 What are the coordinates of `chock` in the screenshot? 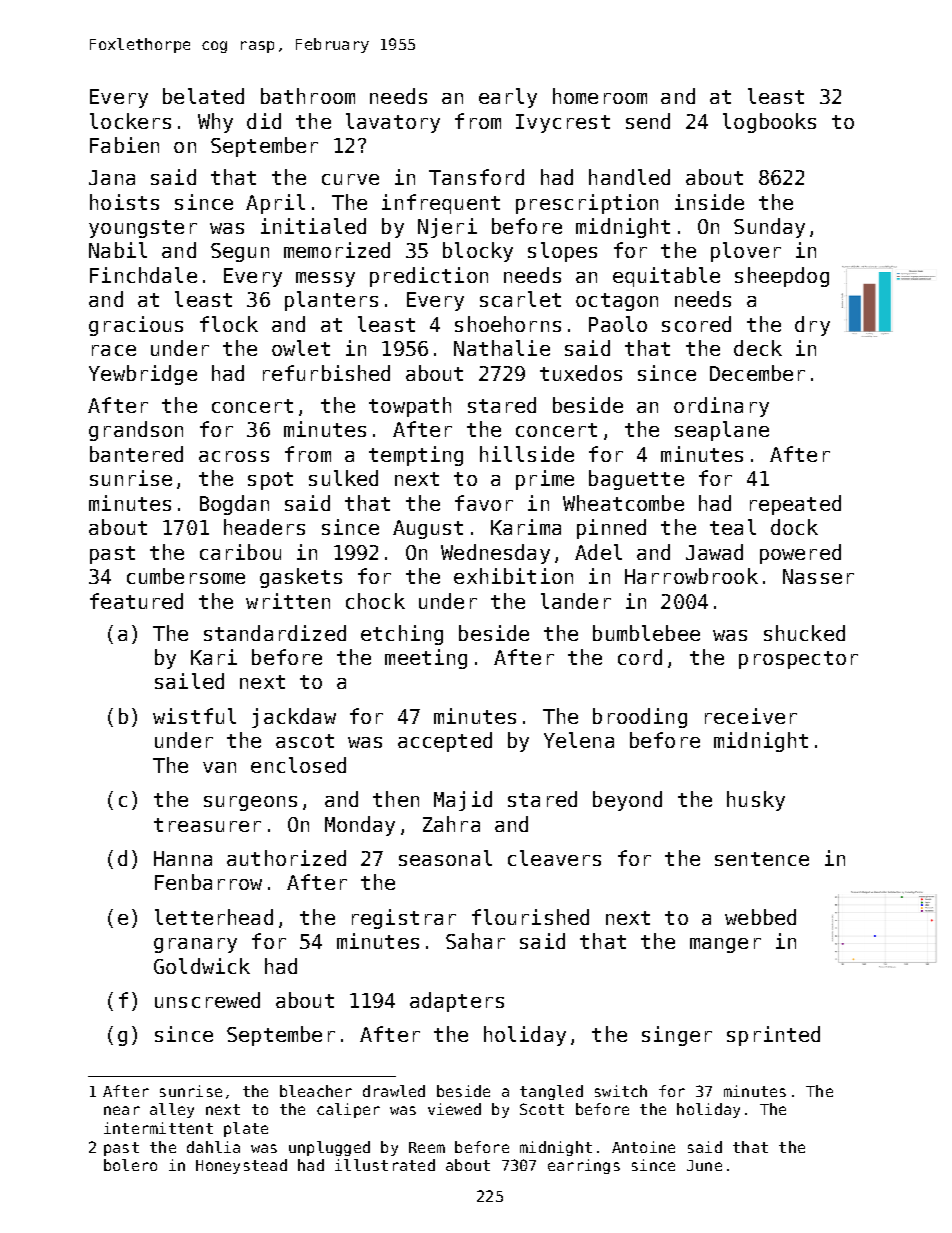 It's located at (375, 601).
